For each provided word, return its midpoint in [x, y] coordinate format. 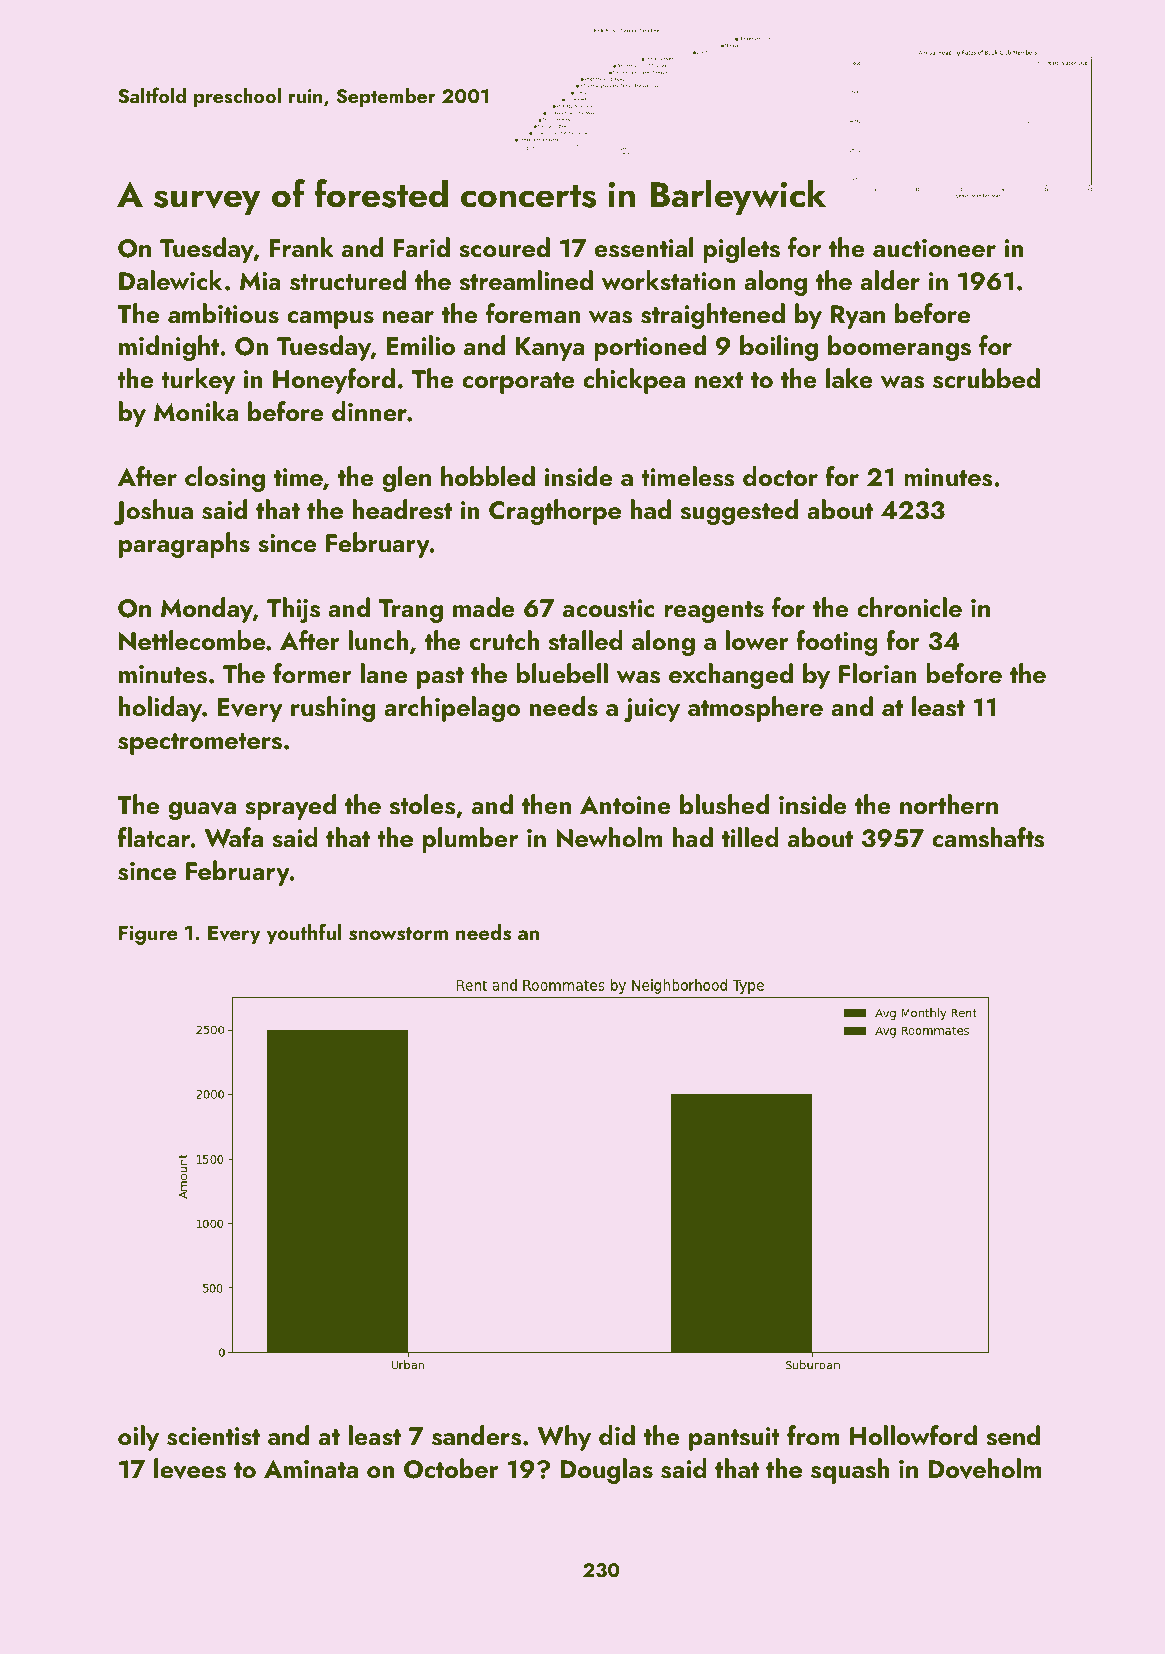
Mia [260, 281]
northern [949, 804]
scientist [213, 1436]
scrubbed [986, 378]
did [617, 1435]
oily [138, 1438]
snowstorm [398, 934]
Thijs [293, 610]
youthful [304, 934]
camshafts [988, 837]
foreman [533, 313]
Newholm [609, 837]
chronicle [909, 607]
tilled [750, 837]
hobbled [488, 476]
